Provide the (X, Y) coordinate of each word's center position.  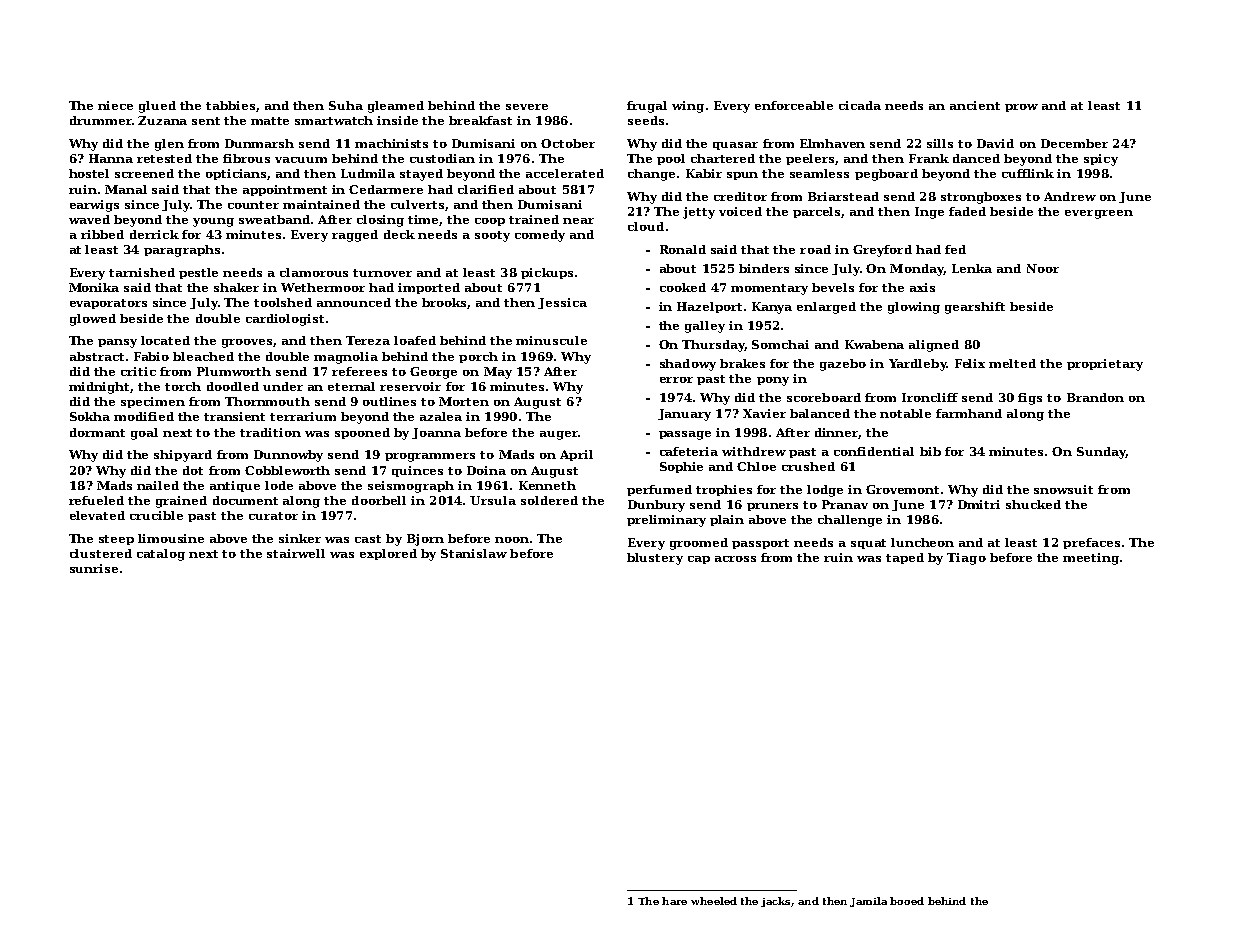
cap (699, 560)
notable (905, 413)
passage (685, 435)
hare (674, 901)
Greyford (882, 251)
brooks (445, 303)
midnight (100, 388)
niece (115, 105)
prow (1021, 108)
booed (907, 901)
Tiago (966, 559)
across (735, 559)
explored (388, 554)
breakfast (480, 120)
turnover (382, 273)
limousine (171, 538)
